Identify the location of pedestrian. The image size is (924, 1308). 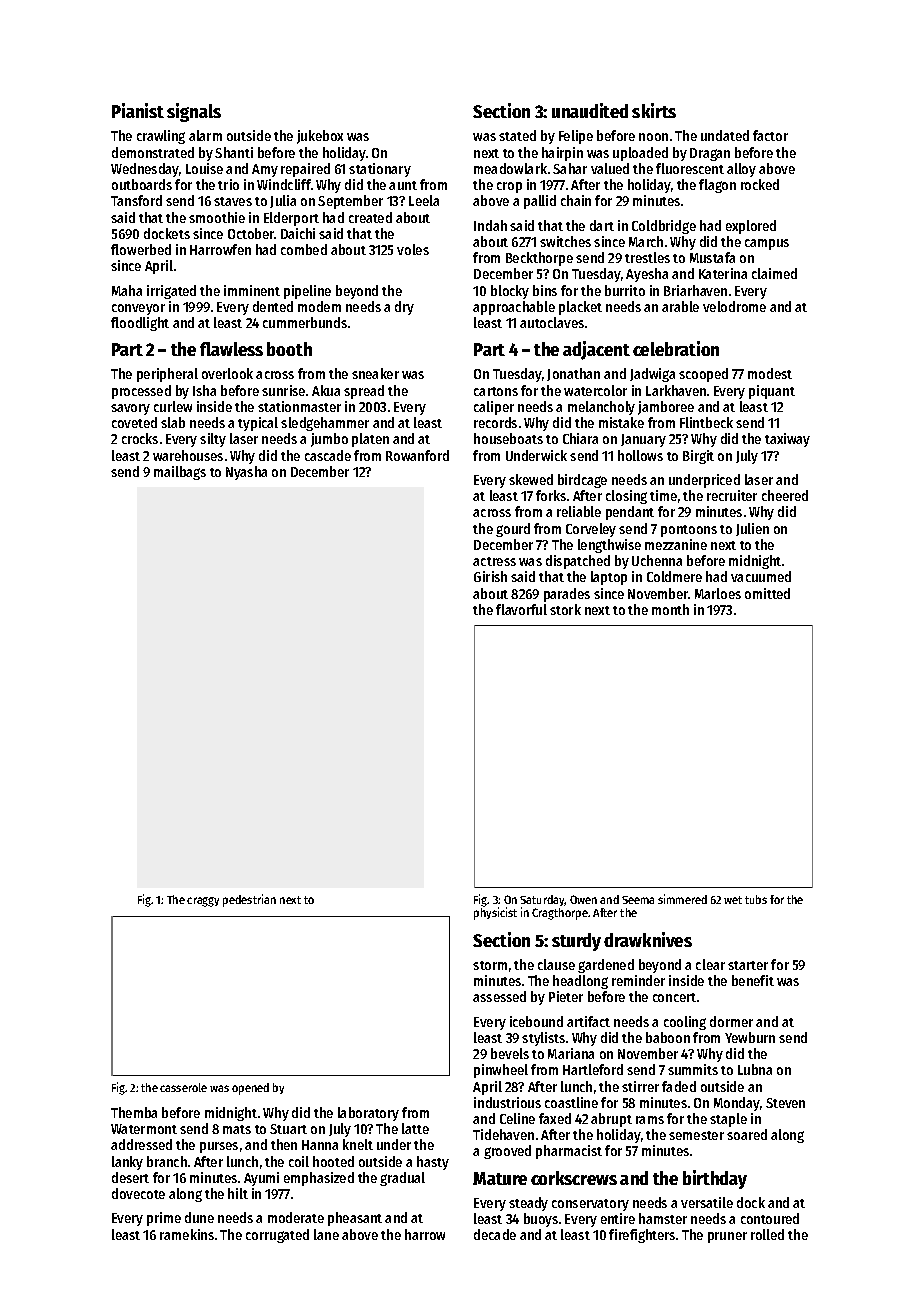
(249, 900).
